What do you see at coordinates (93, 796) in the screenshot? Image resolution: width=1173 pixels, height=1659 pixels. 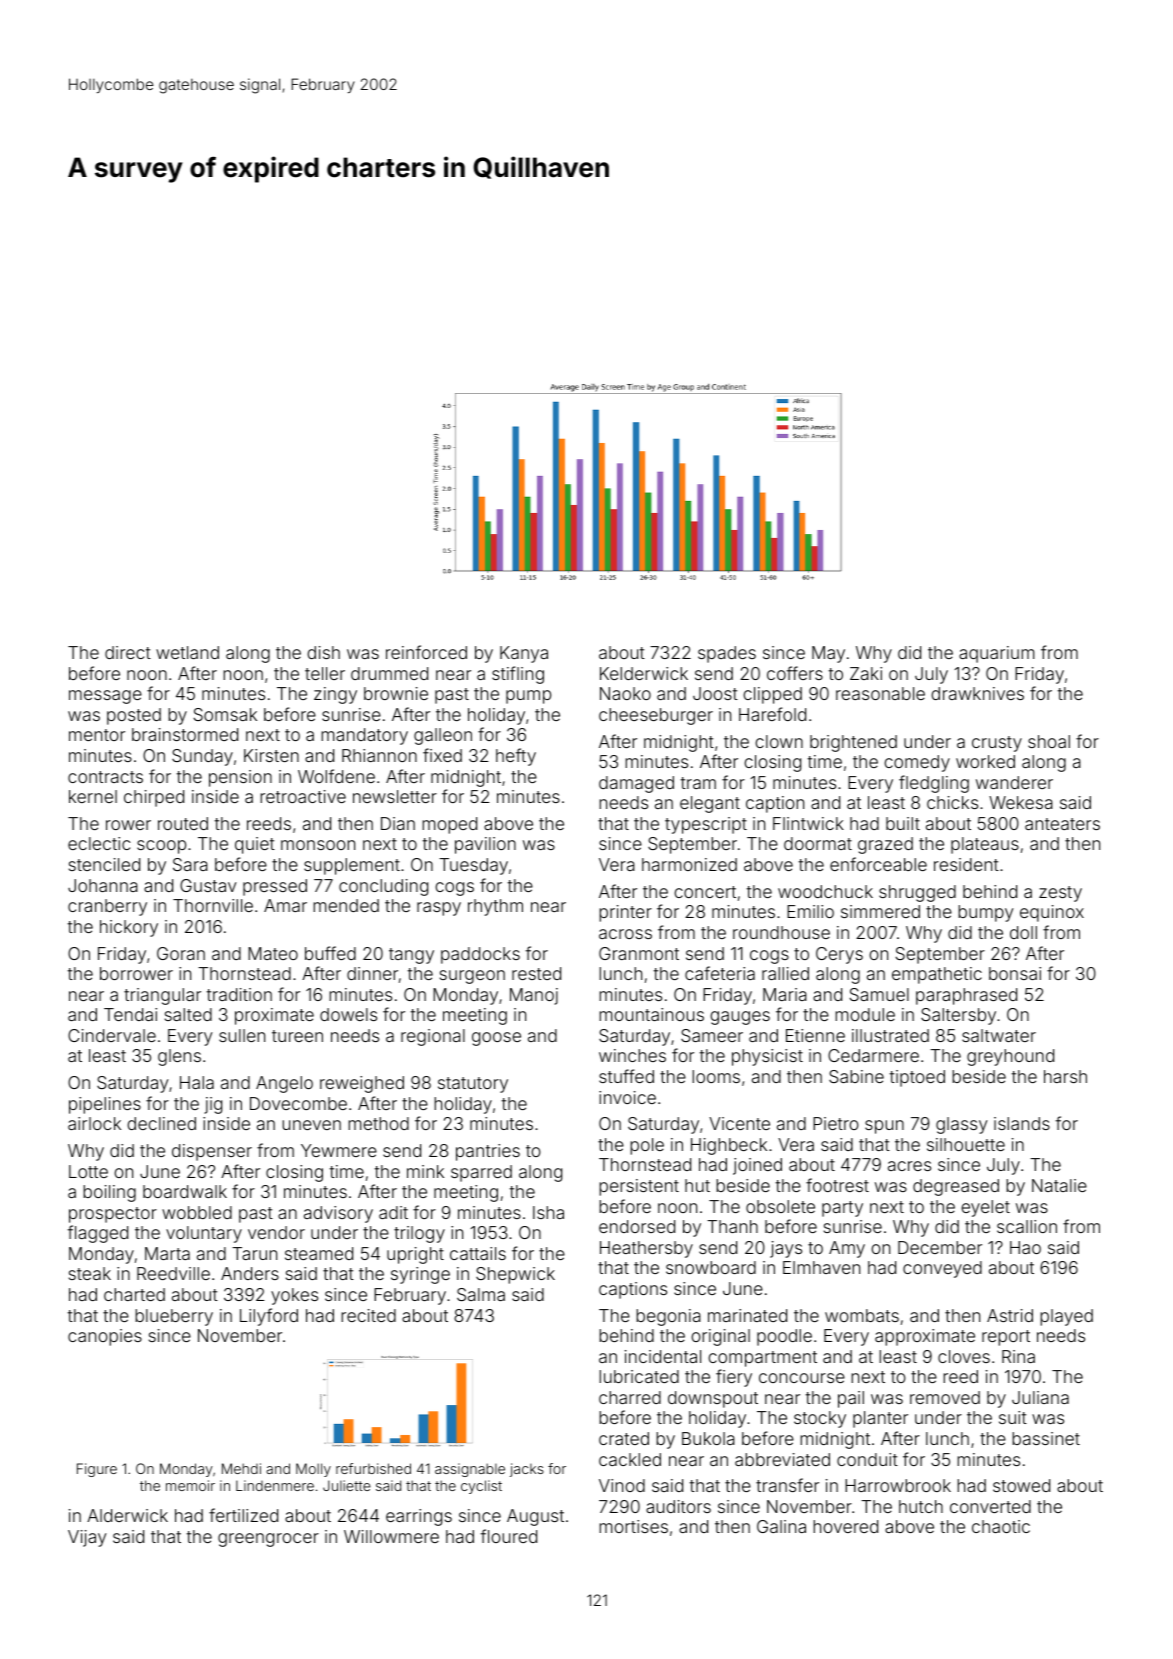 I see `kernel` at bounding box center [93, 796].
